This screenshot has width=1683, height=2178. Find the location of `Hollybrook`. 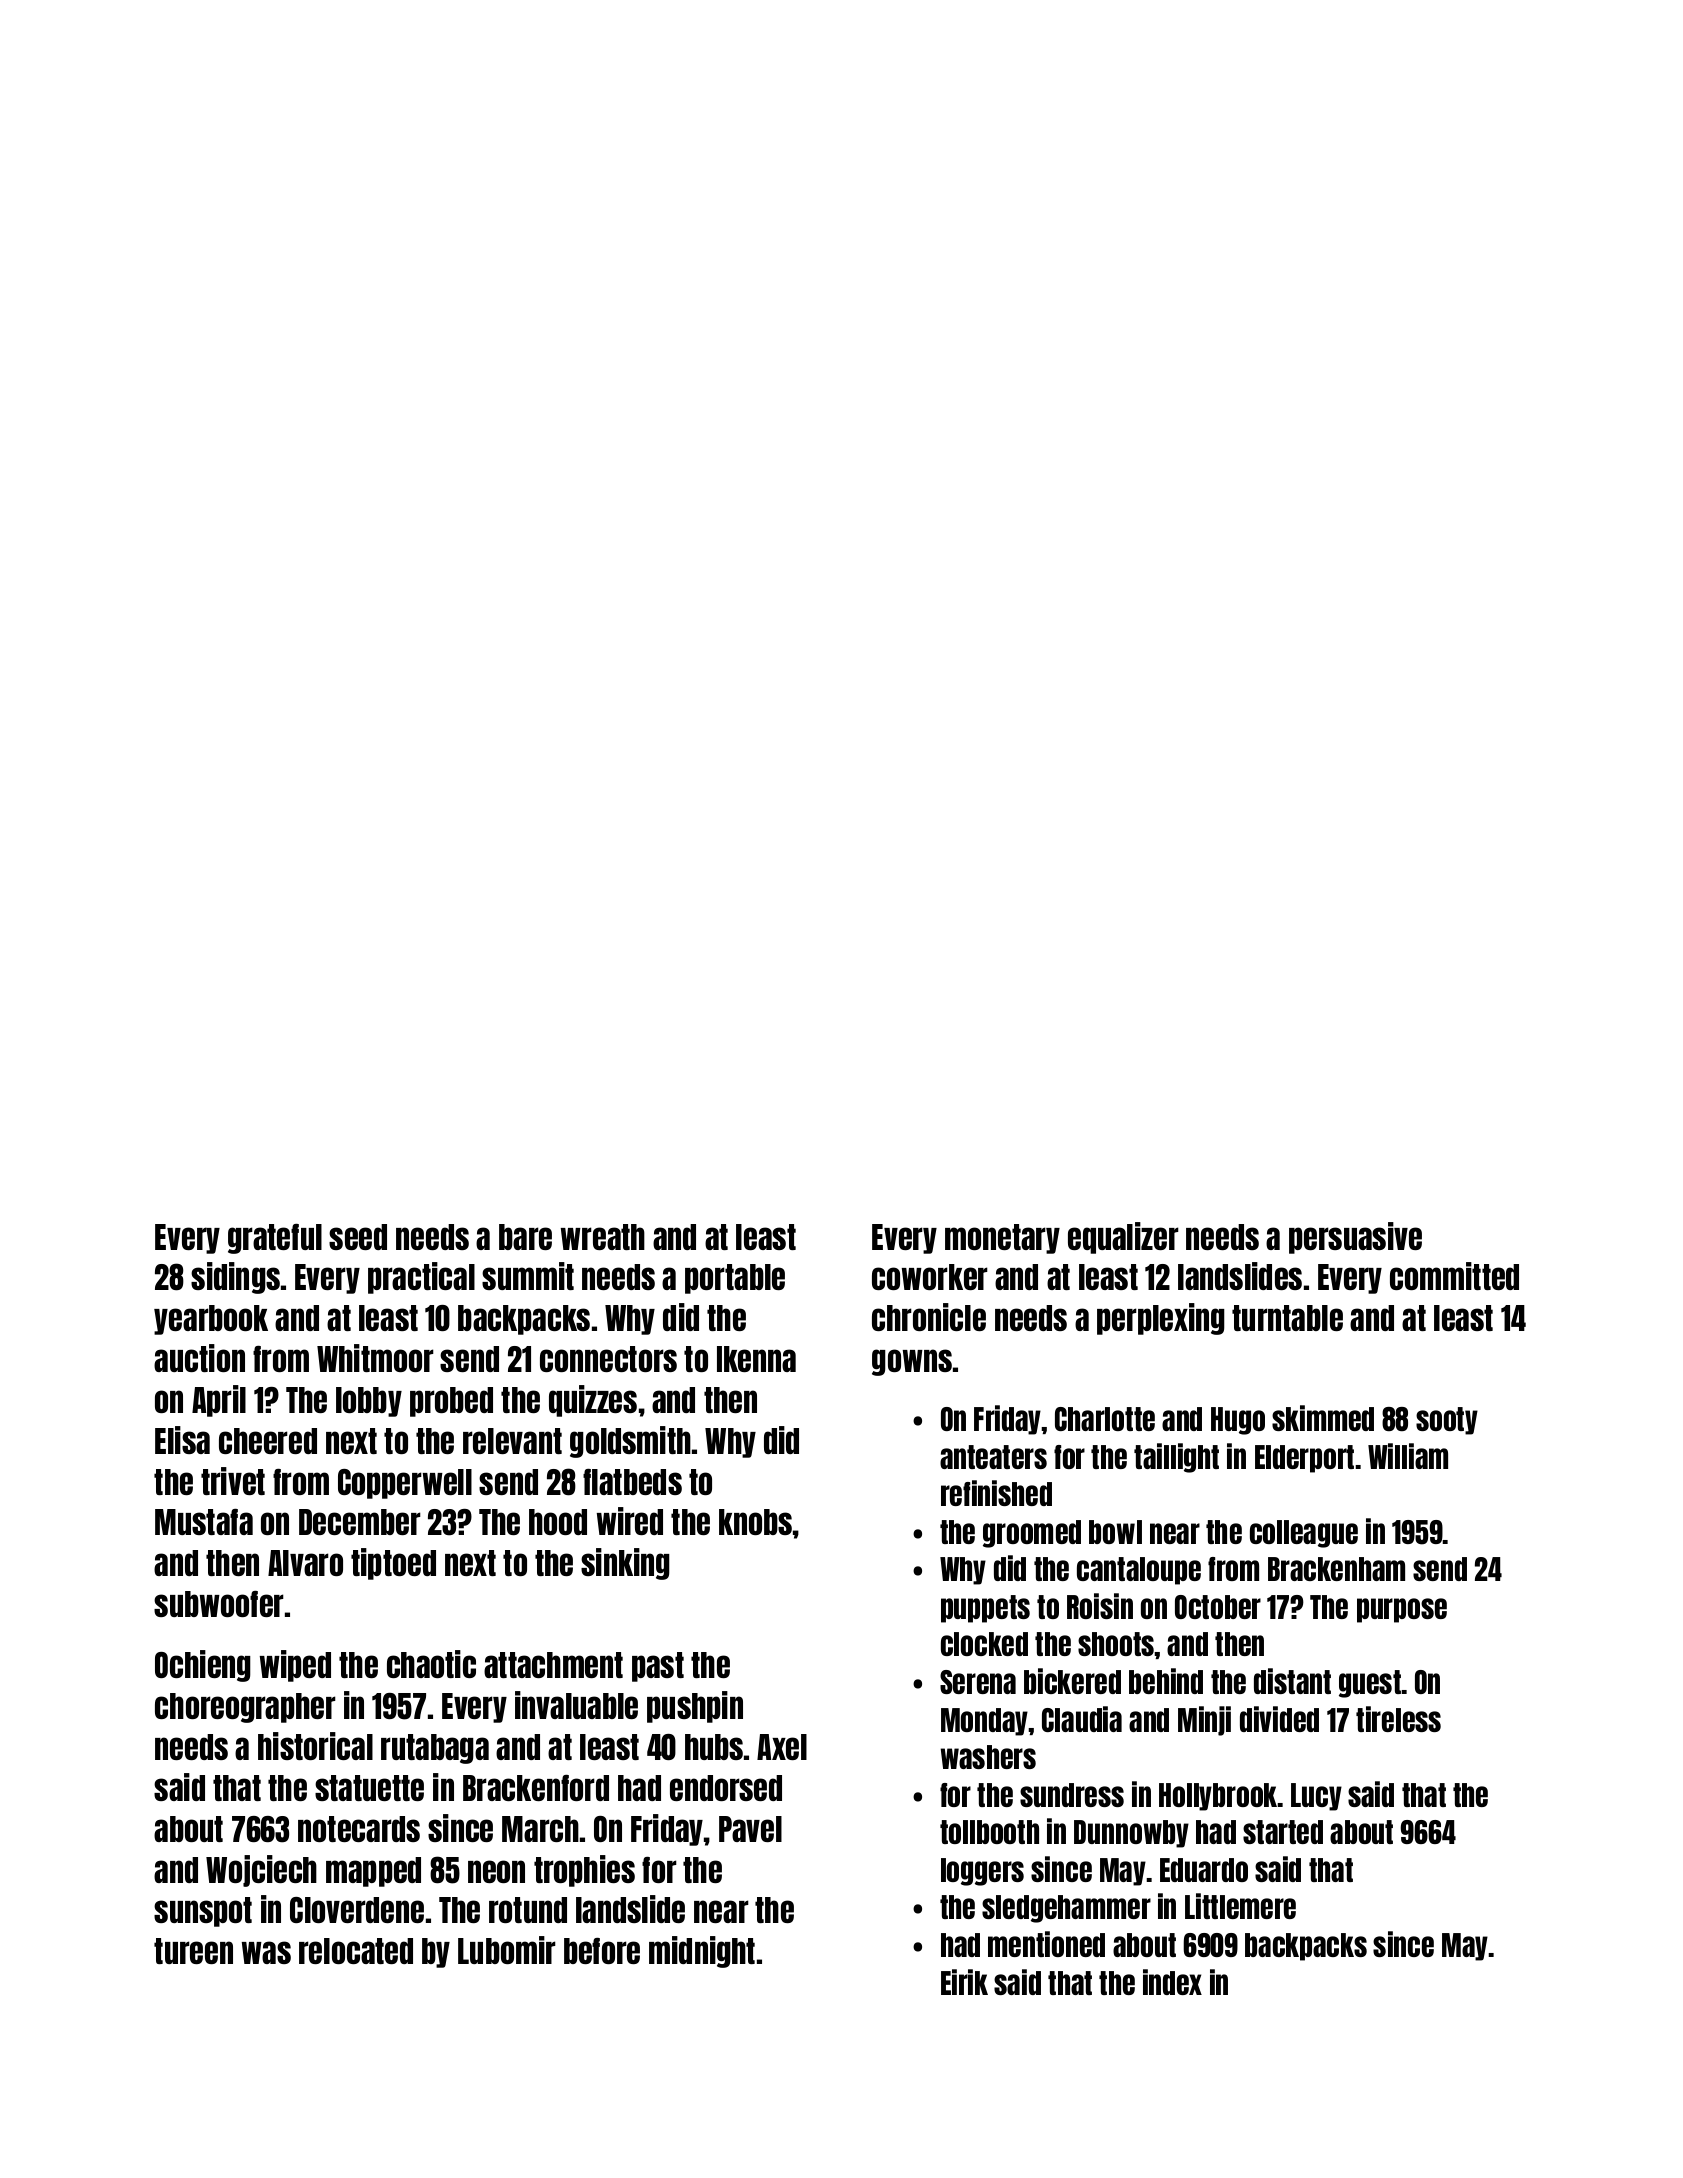

Hollybrook is located at coordinates (1218, 1797).
